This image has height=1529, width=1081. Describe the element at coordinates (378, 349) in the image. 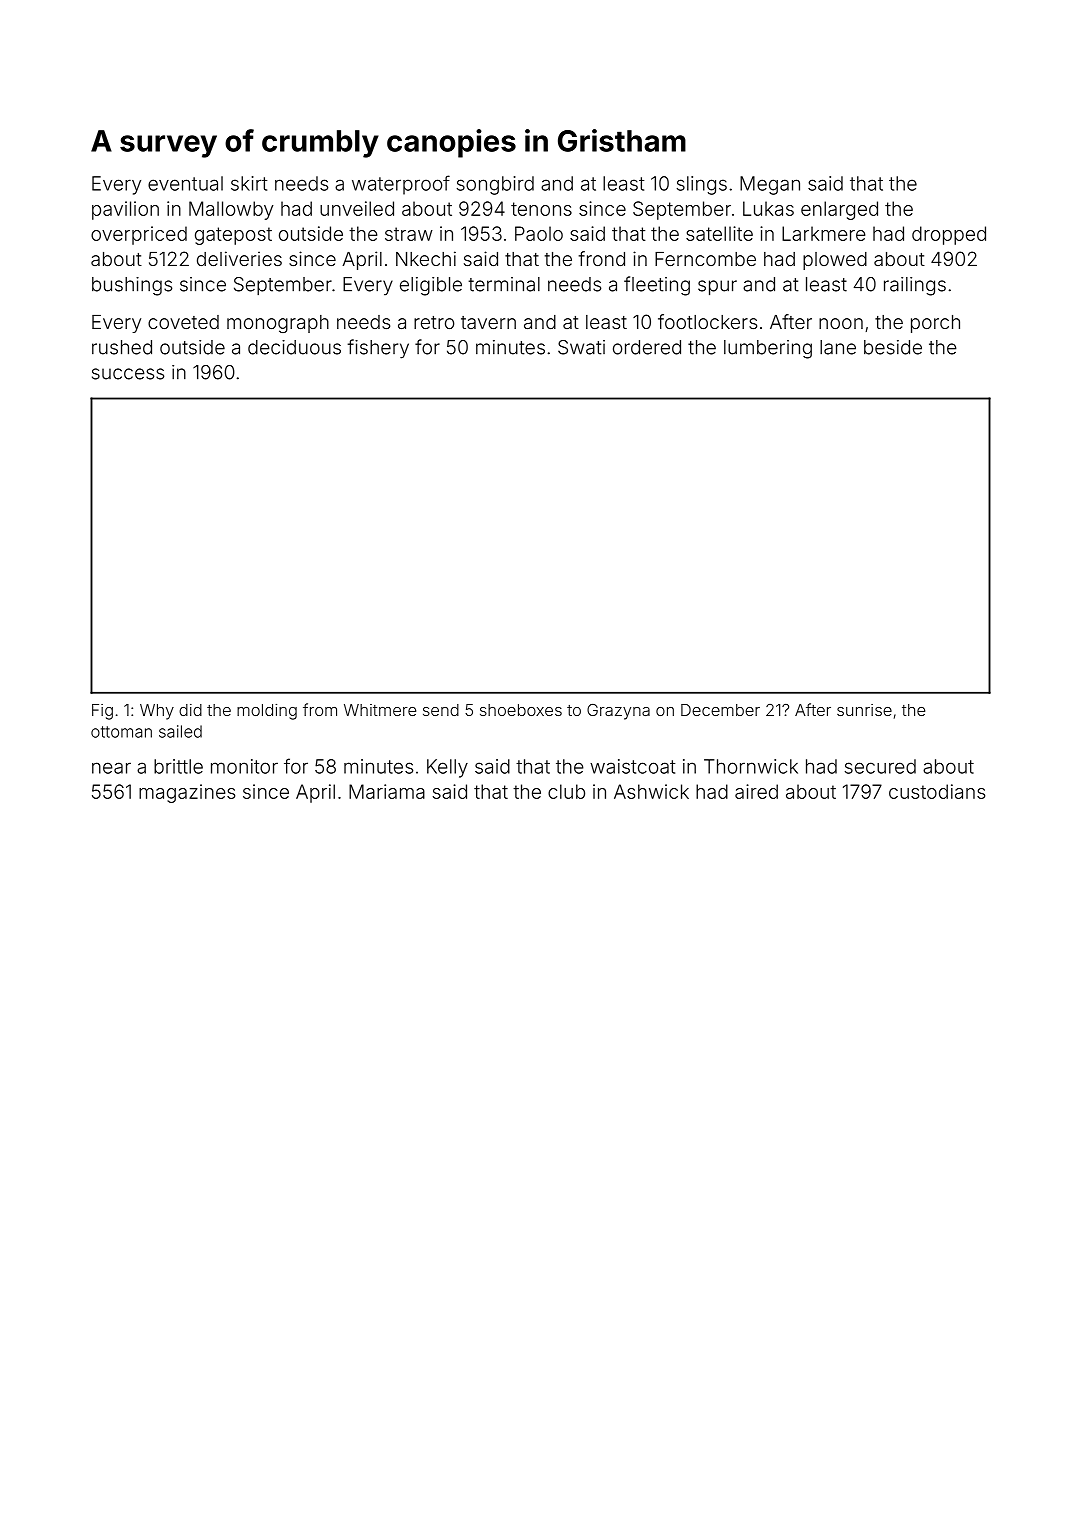

I see `fishery` at that location.
